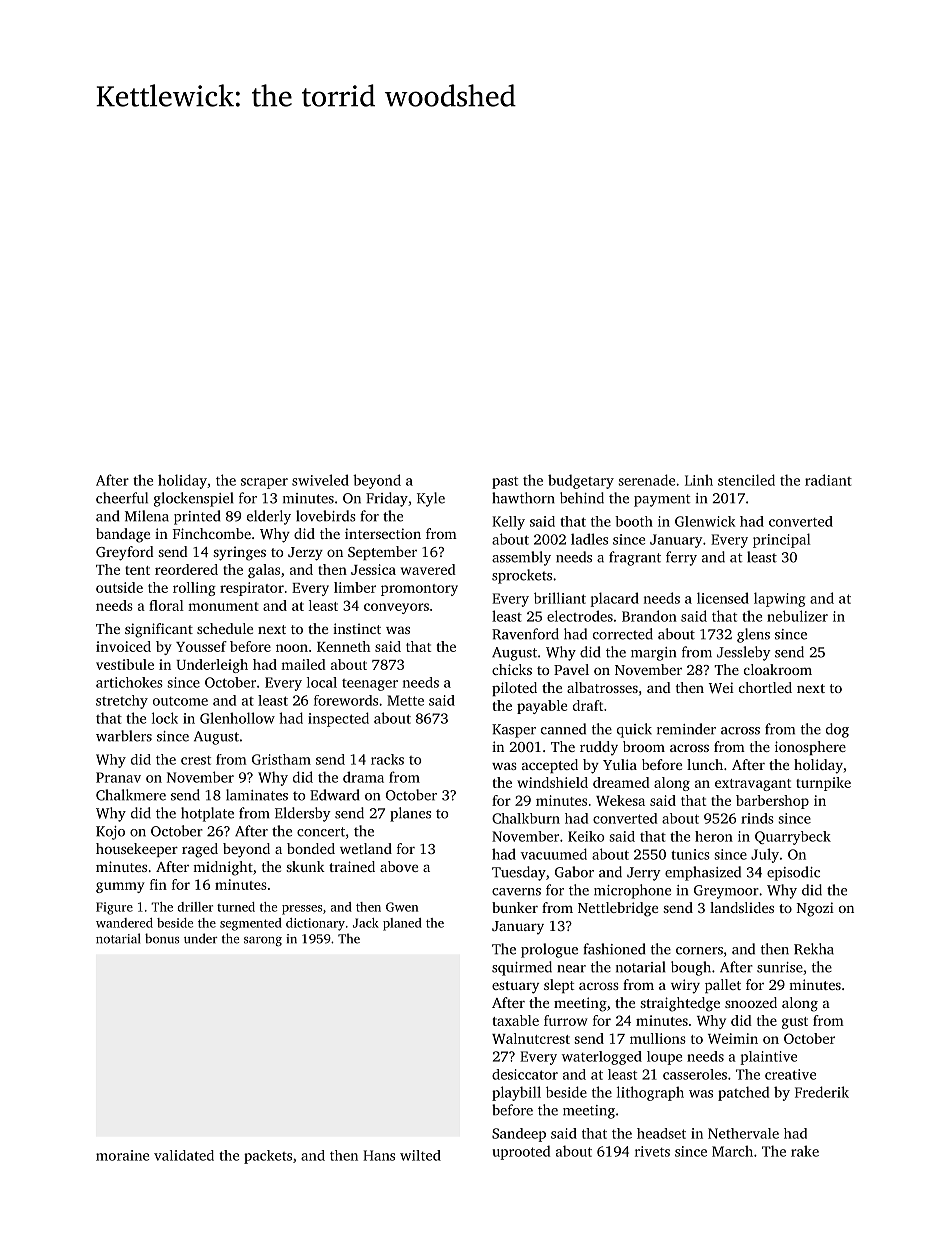 Image resolution: width=952 pixels, height=1233 pixels. I want to click on tunics, so click(690, 854).
